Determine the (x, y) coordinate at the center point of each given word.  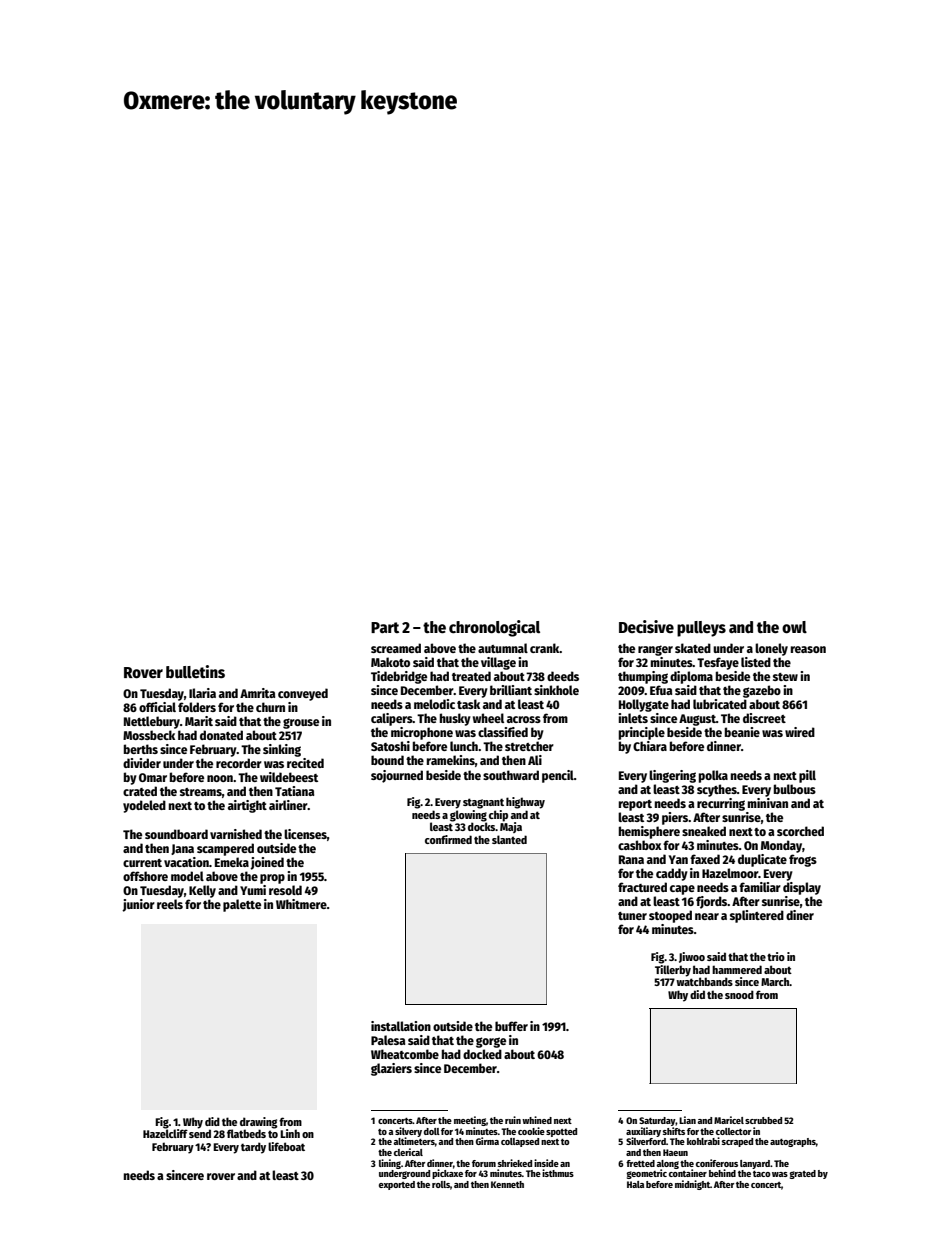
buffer (511, 1026)
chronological (494, 628)
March (775, 981)
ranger (655, 650)
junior (138, 905)
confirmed (448, 839)
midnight (692, 1185)
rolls (441, 1184)
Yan (678, 859)
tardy (253, 1148)
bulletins (195, 671)
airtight (247, 806)
